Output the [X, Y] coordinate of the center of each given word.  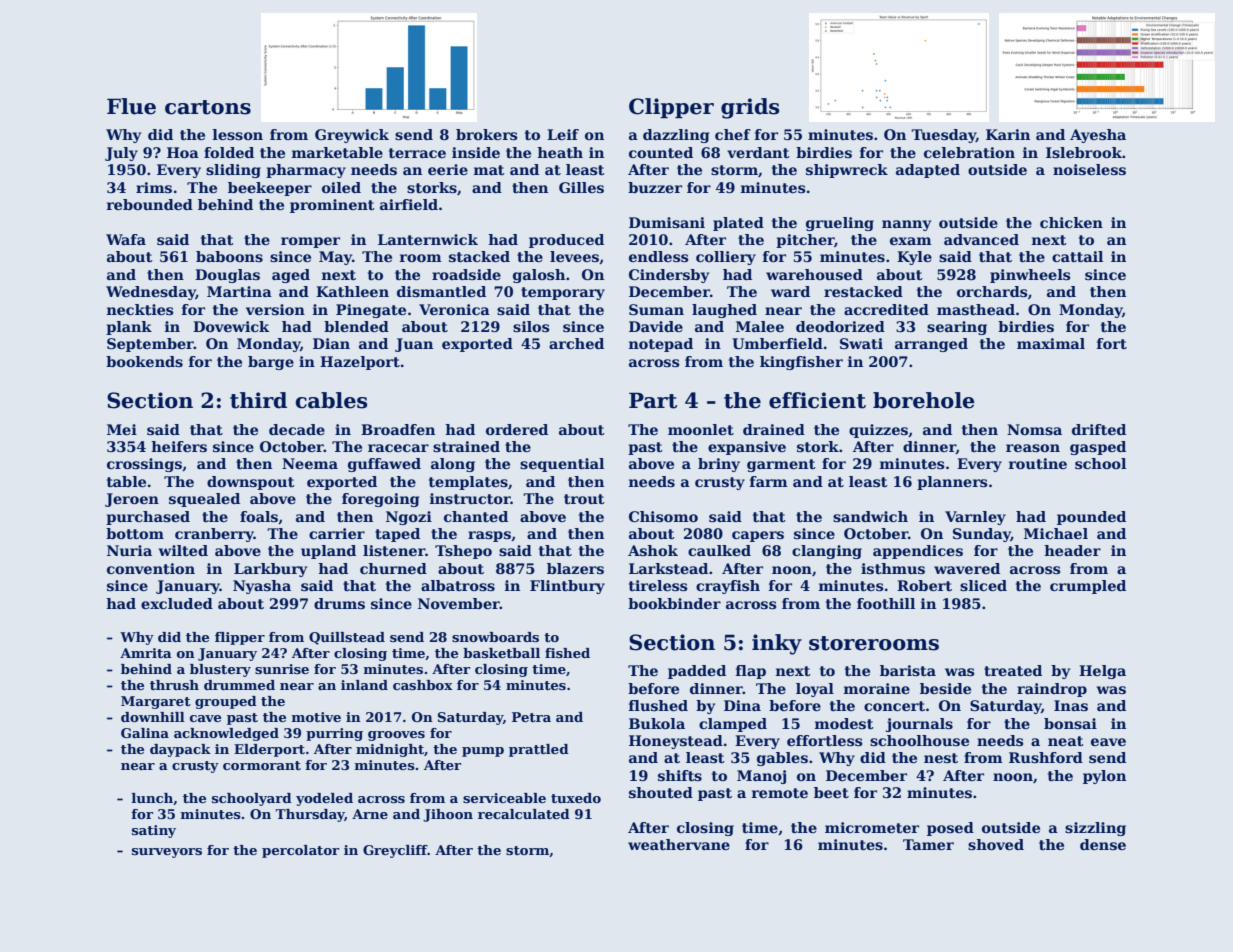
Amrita [146, 653]
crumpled [1088, 587]
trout [584, 499]
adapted [928, 171]
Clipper [671, 108]
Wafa [126, 239]
